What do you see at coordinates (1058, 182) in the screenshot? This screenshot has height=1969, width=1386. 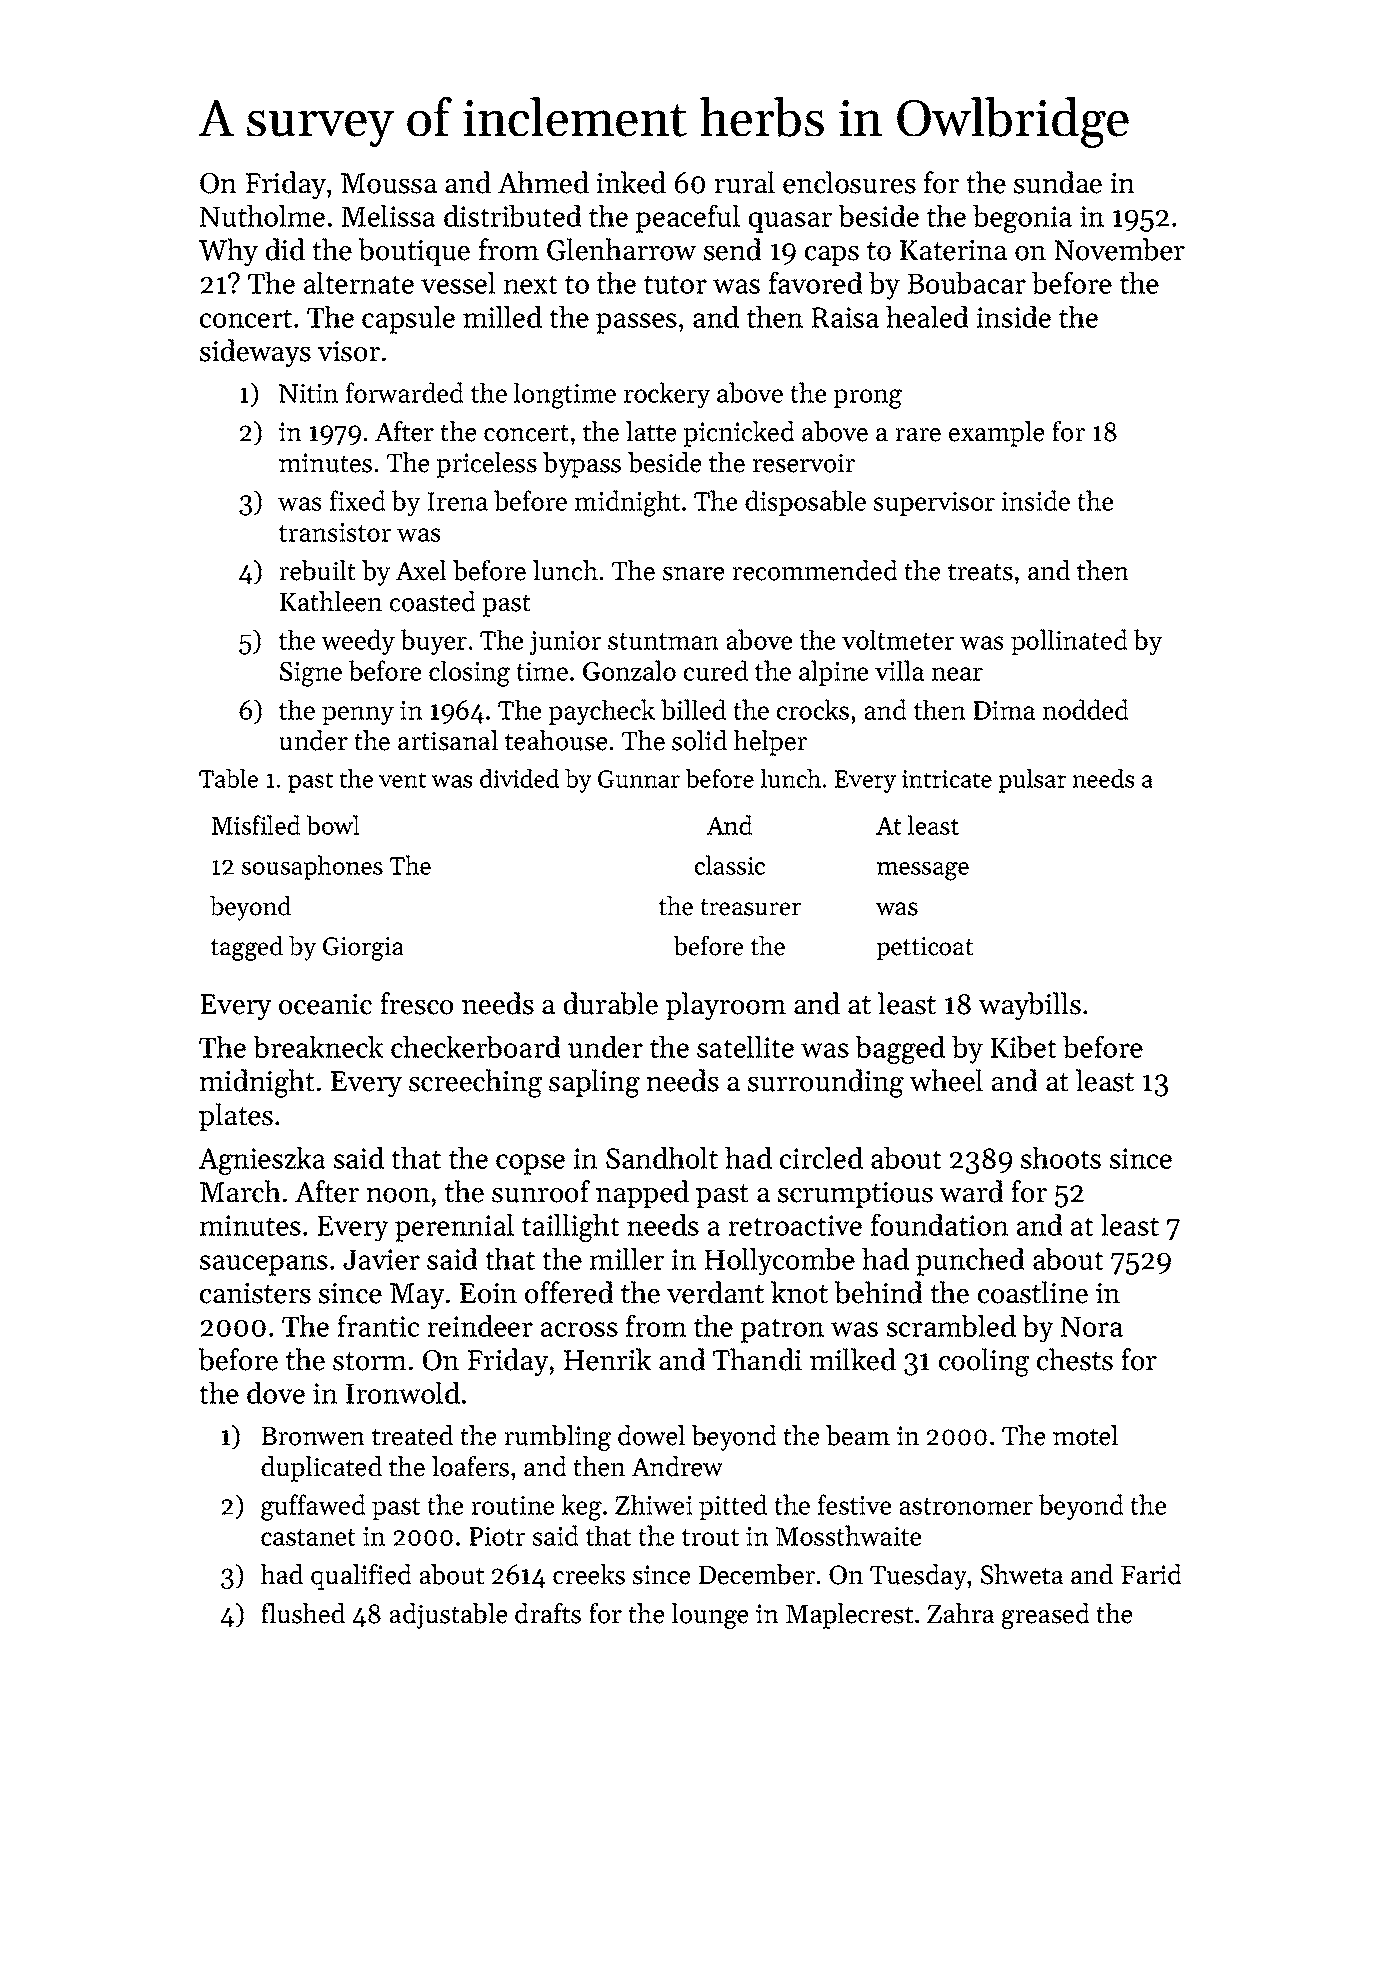 I see `sundae` at bounding box center [1058, 182].
